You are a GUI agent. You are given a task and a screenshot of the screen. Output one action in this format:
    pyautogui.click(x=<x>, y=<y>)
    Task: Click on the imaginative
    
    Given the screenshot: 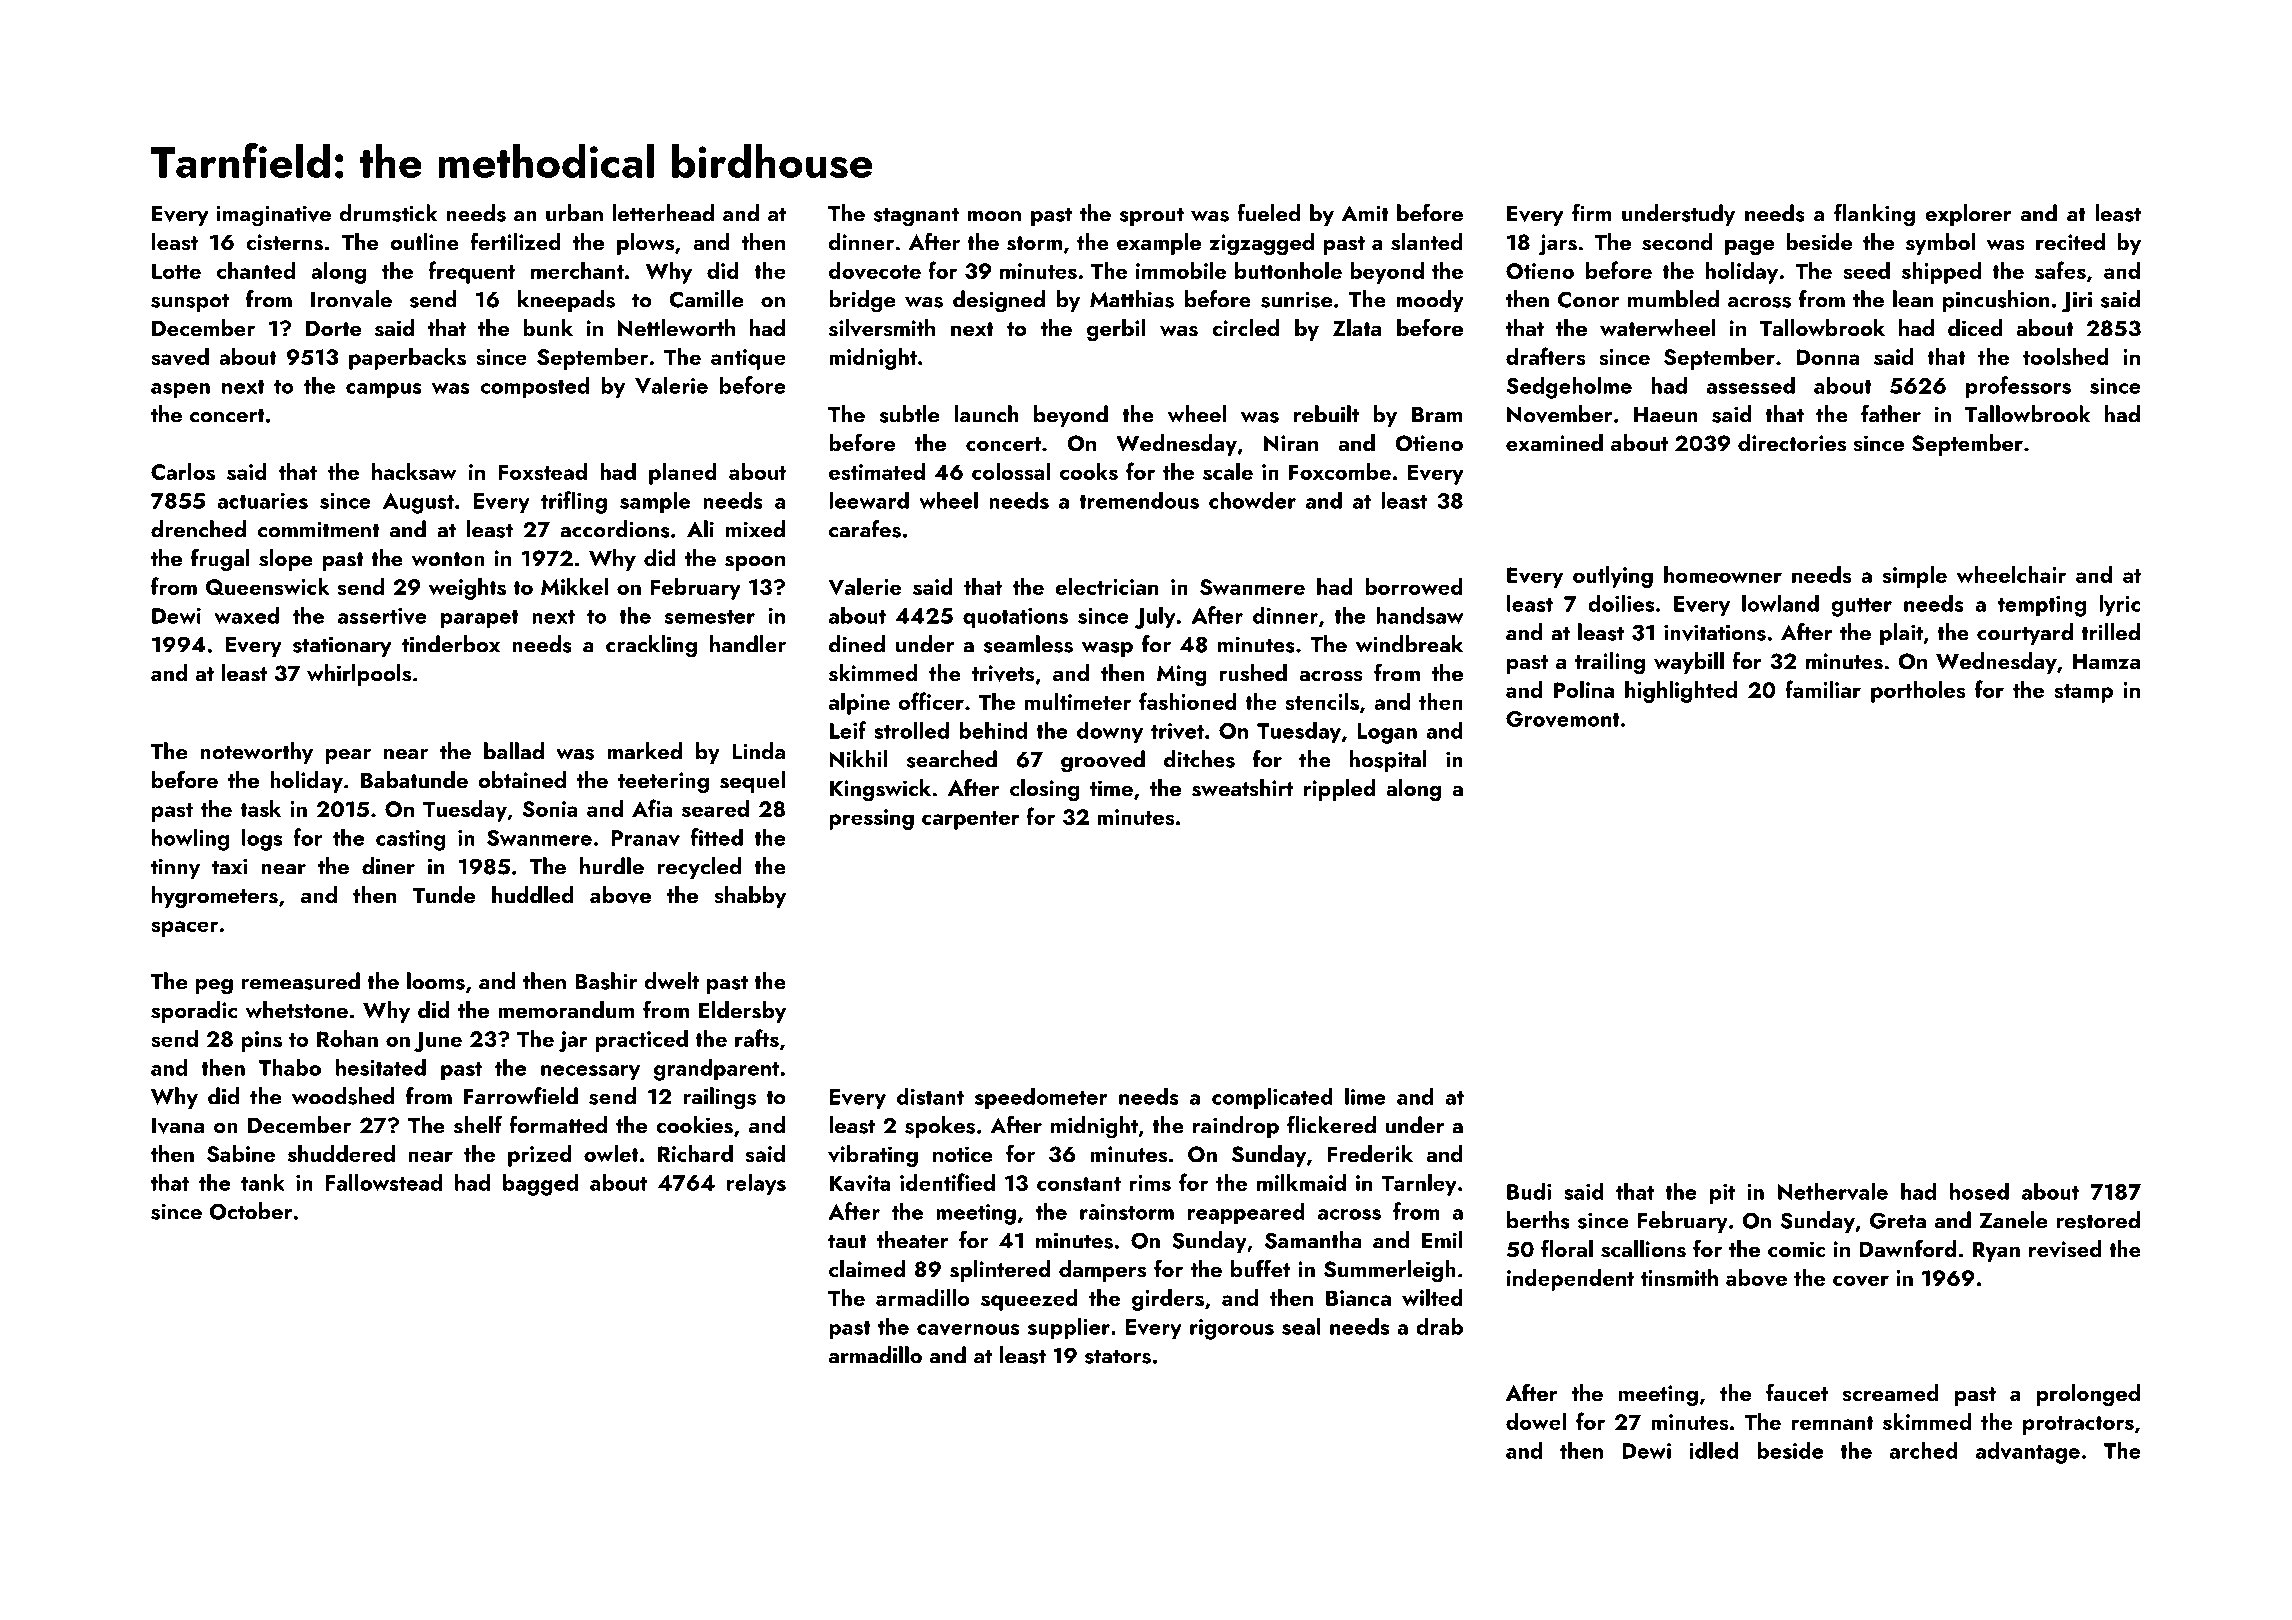 What is the action you would take?
    pyautogui.click(x=274, y=216)
